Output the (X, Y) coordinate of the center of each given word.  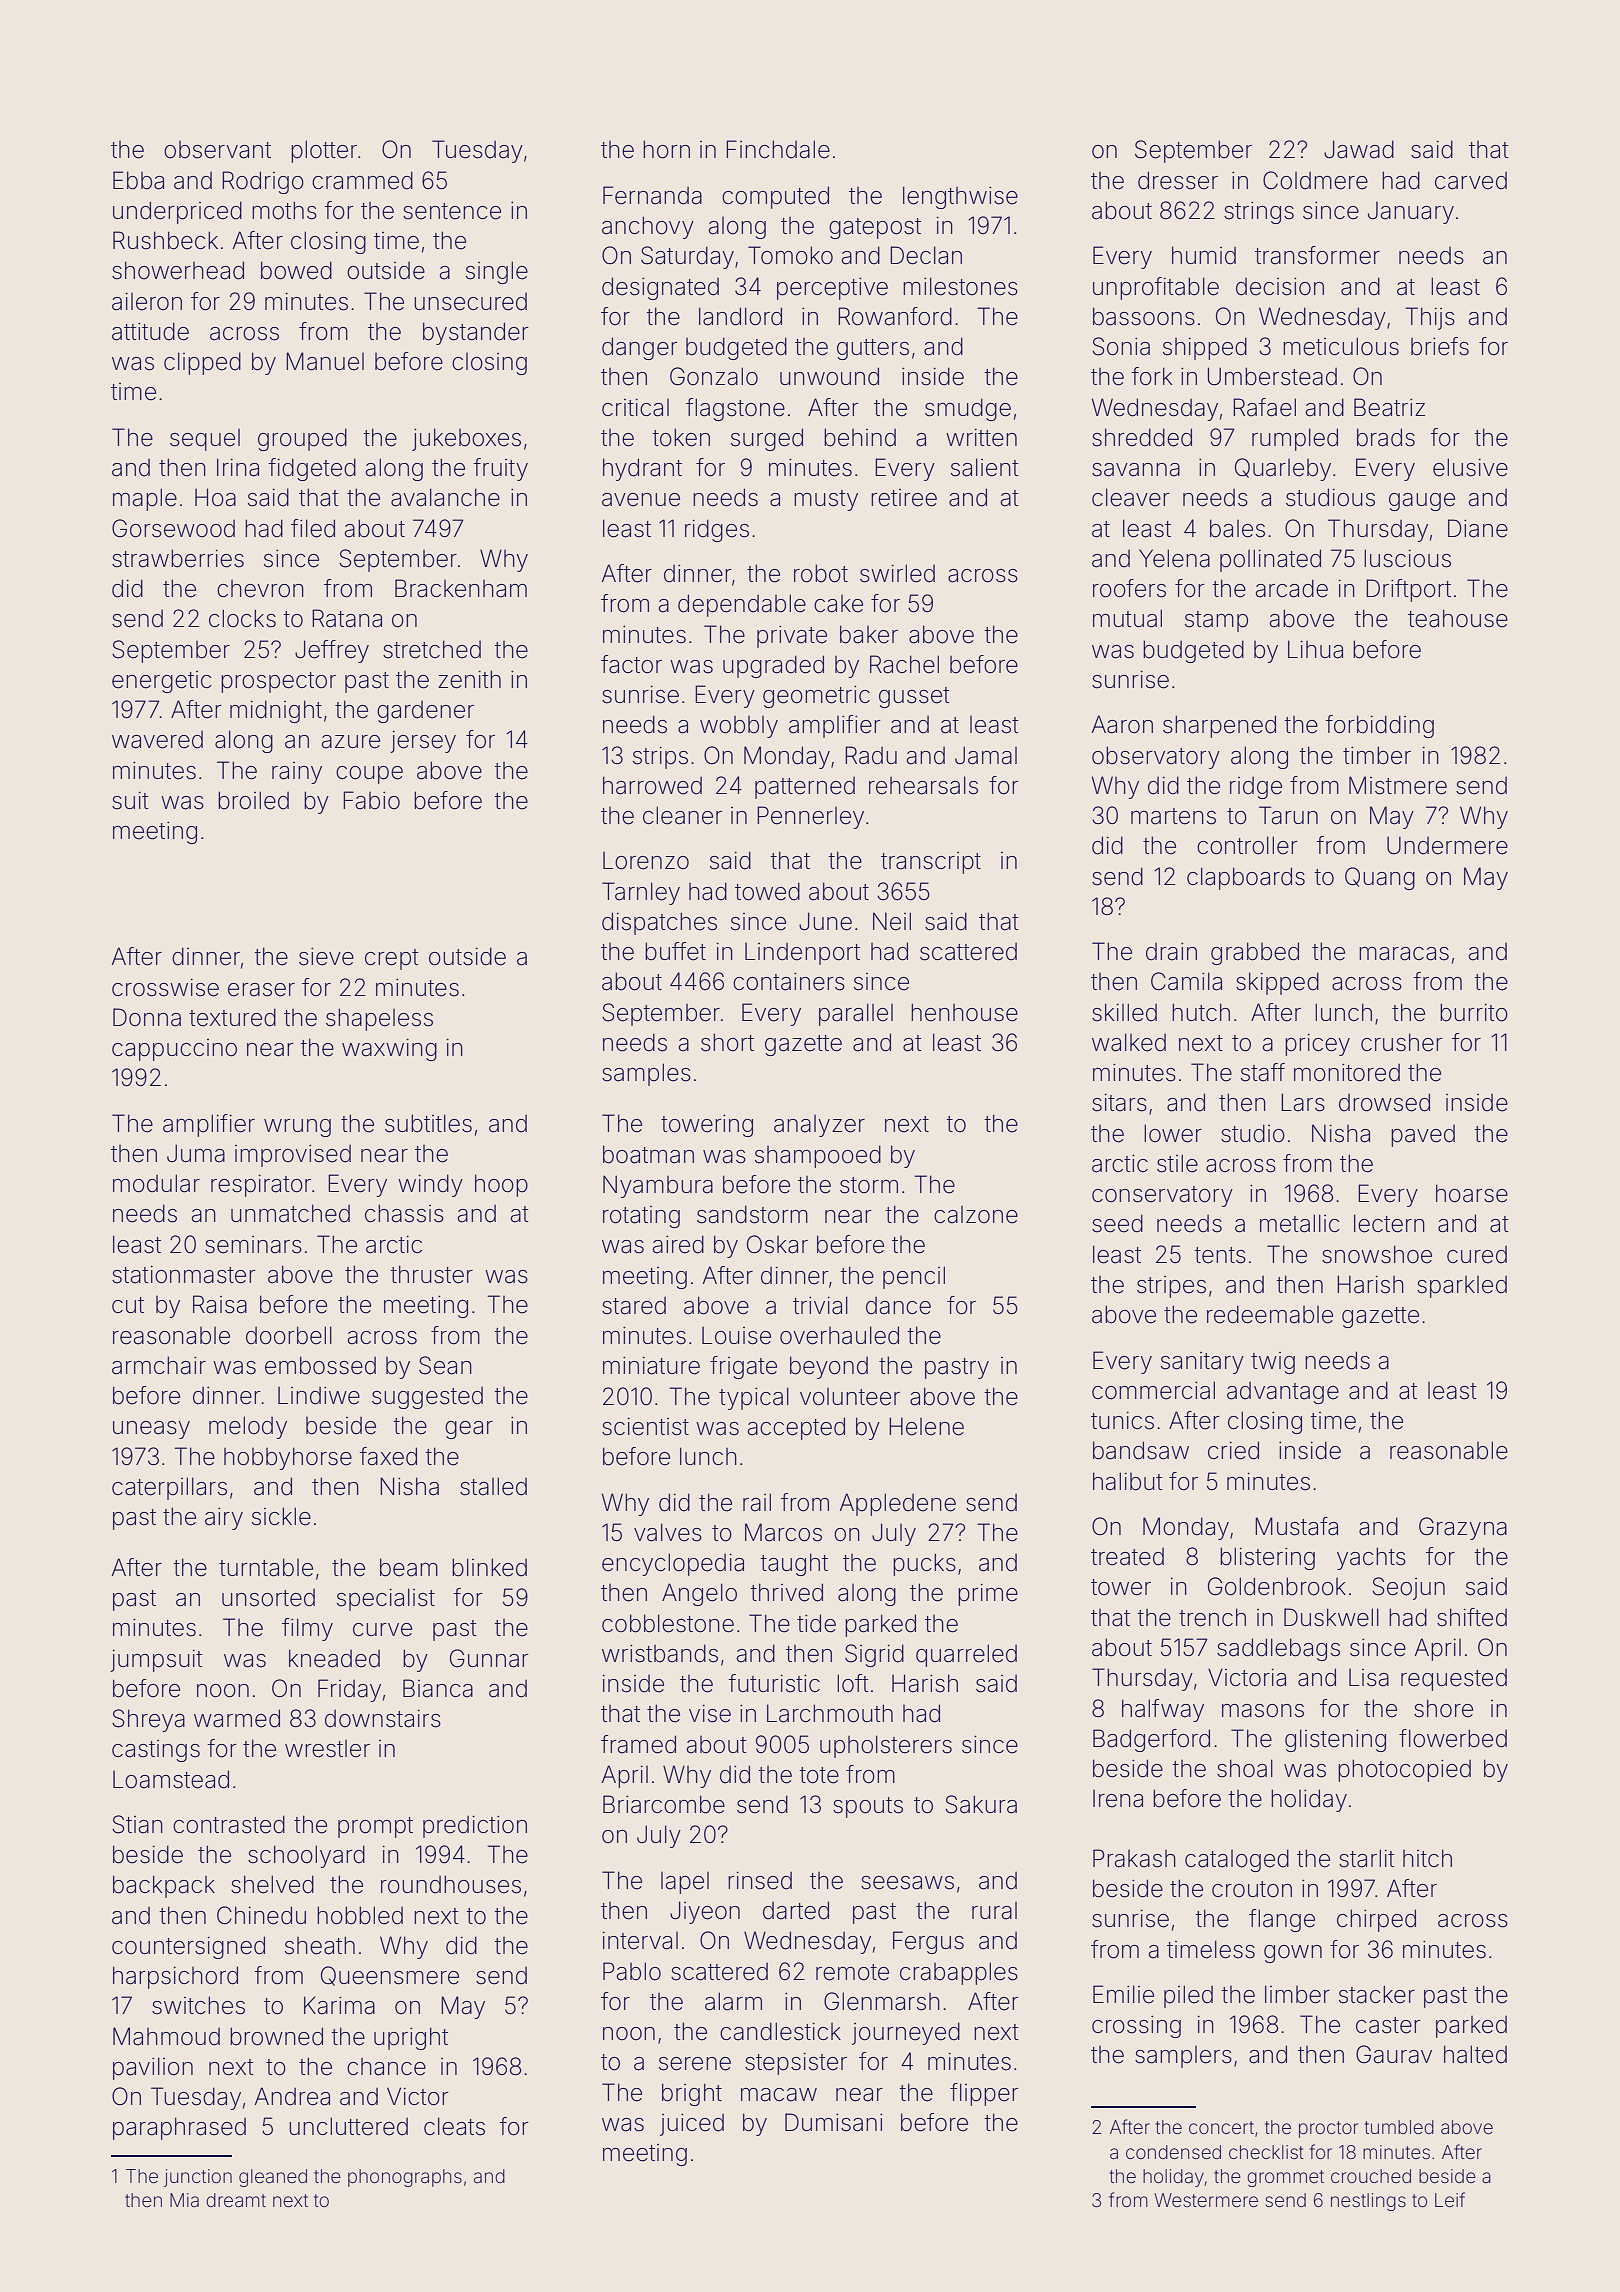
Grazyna (1463, 1528)
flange (1282, 1920)
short (727, 1042)
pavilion (153, 2068)
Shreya (148, 1720)
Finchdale (778, 149)
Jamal (986, 755)
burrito (1474, 1012)
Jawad (1359, 149)
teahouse (1458, 618)
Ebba (138, 180)
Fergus (928, 1942)
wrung (297, 1128)
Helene (926, 1426)
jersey (423, 742)
